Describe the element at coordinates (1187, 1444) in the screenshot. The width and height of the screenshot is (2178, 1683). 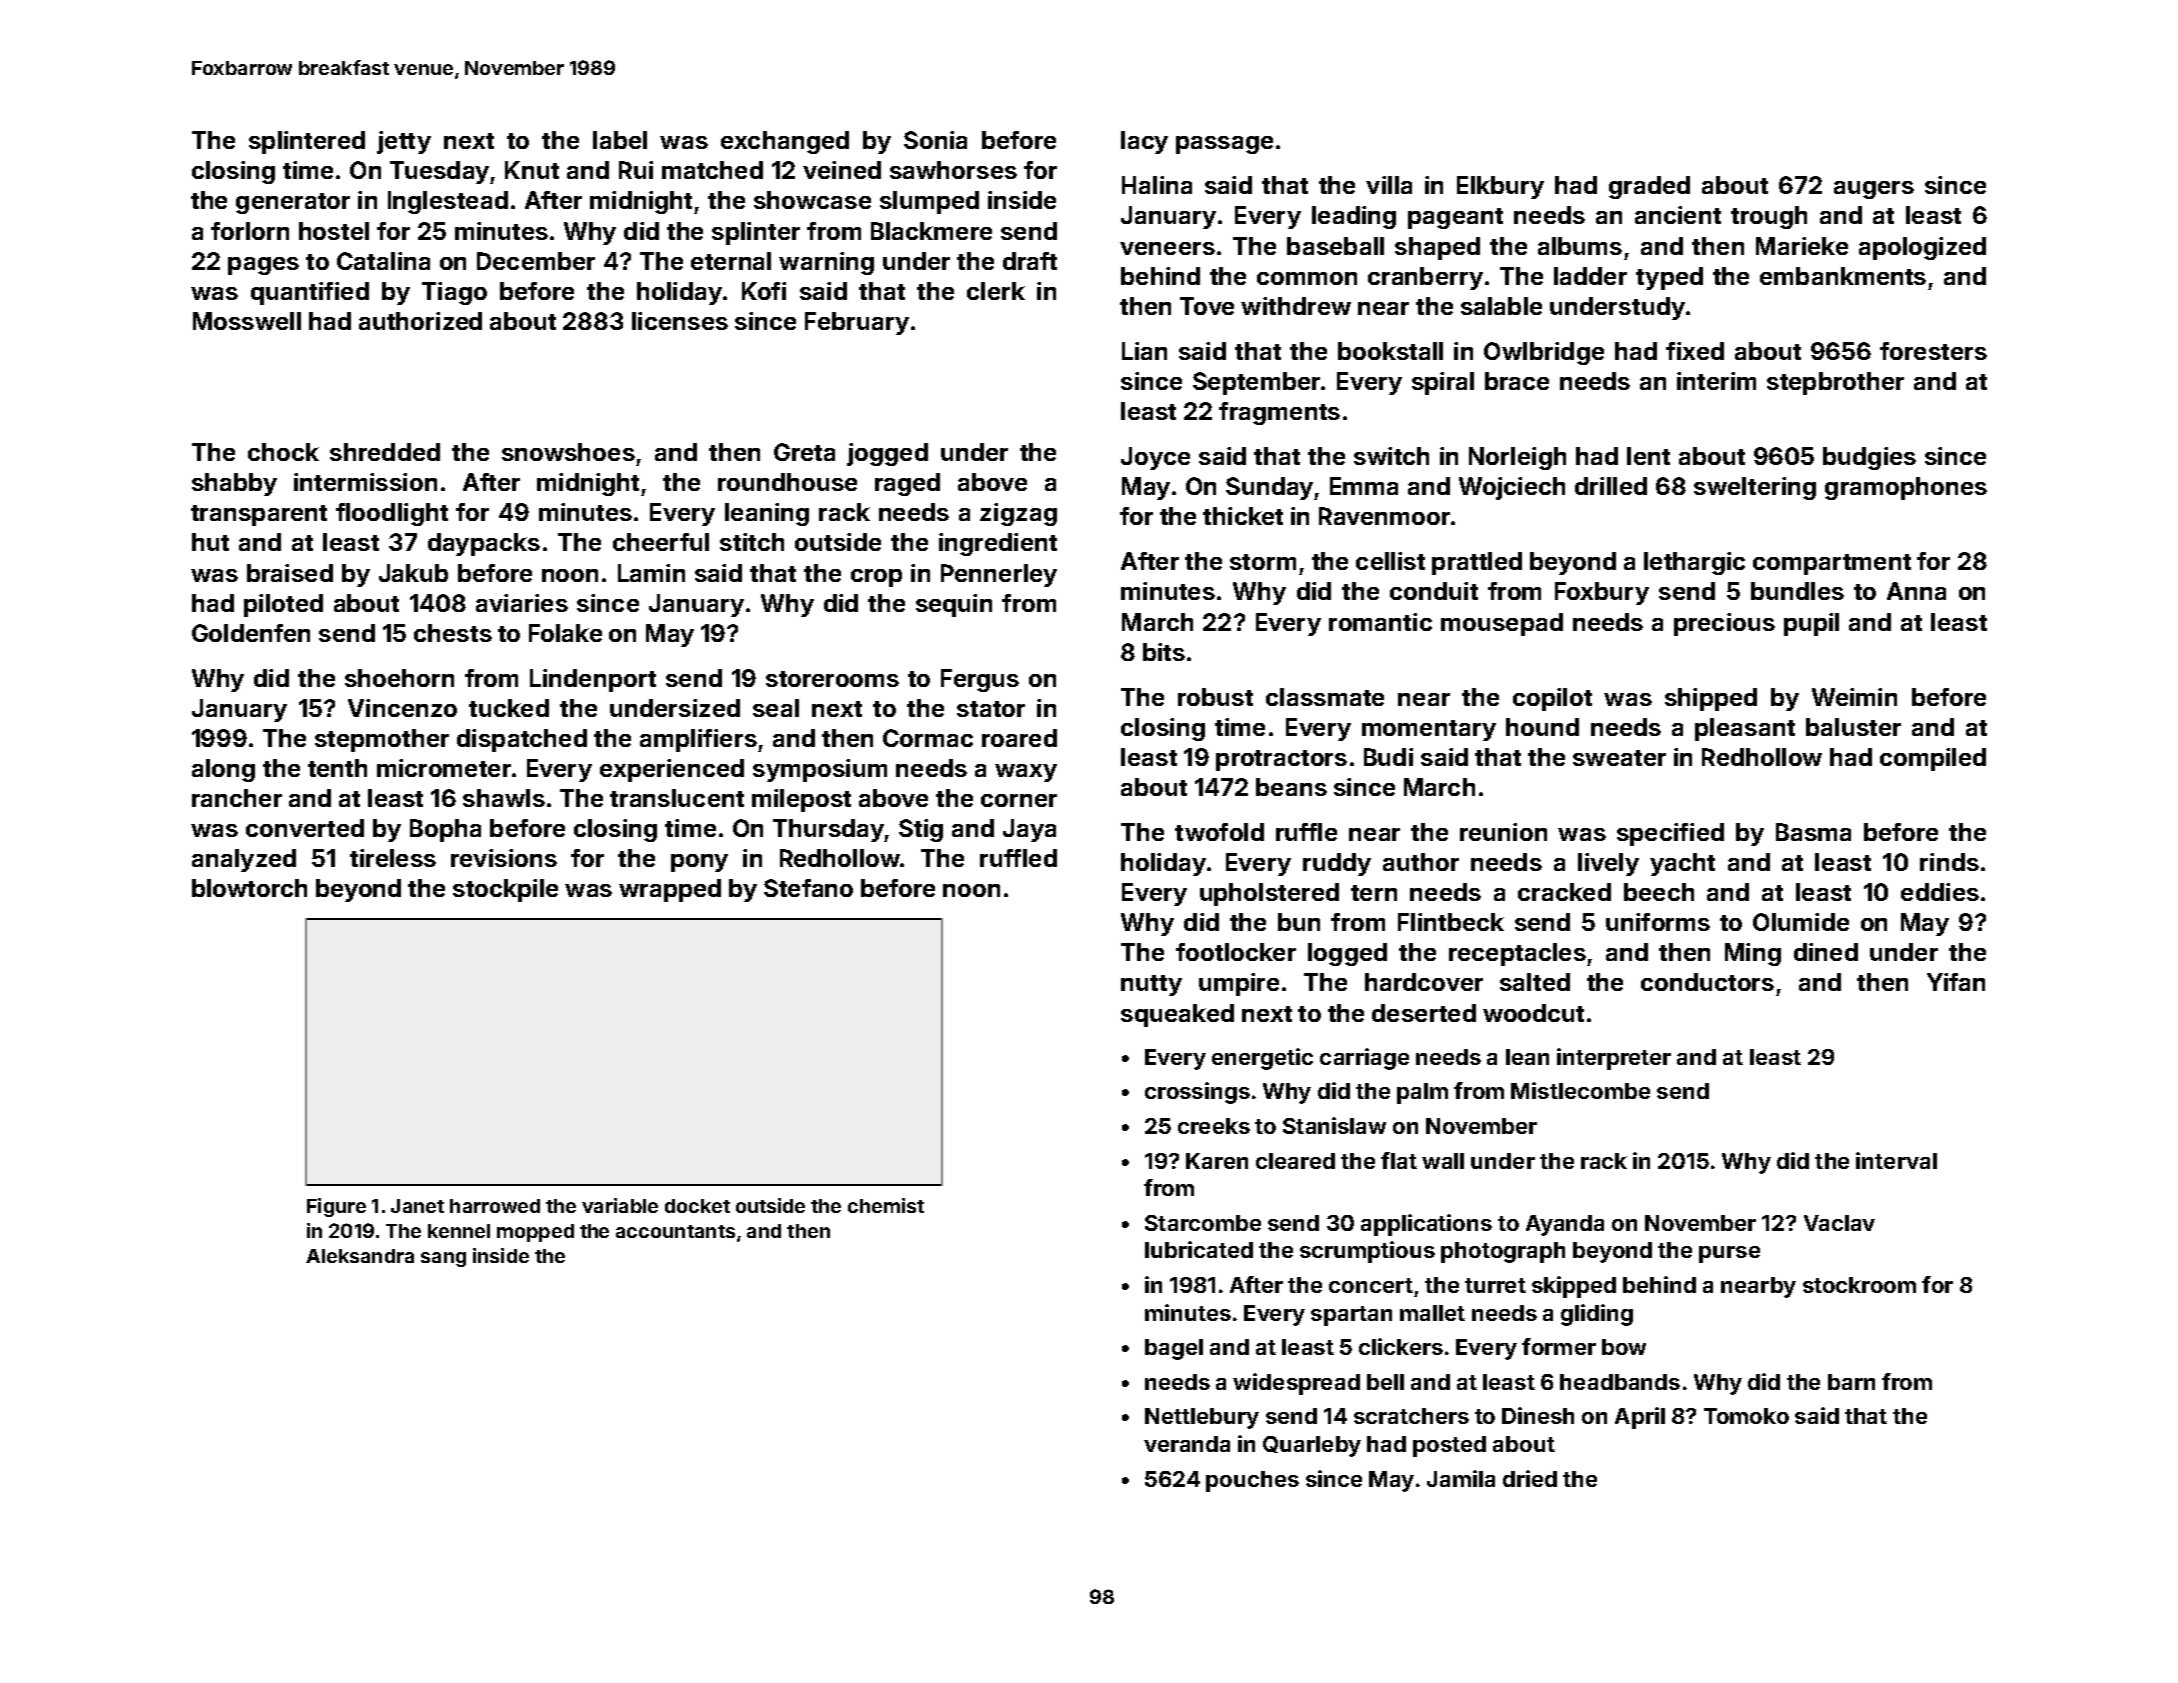
I see `veranda` at that location.
